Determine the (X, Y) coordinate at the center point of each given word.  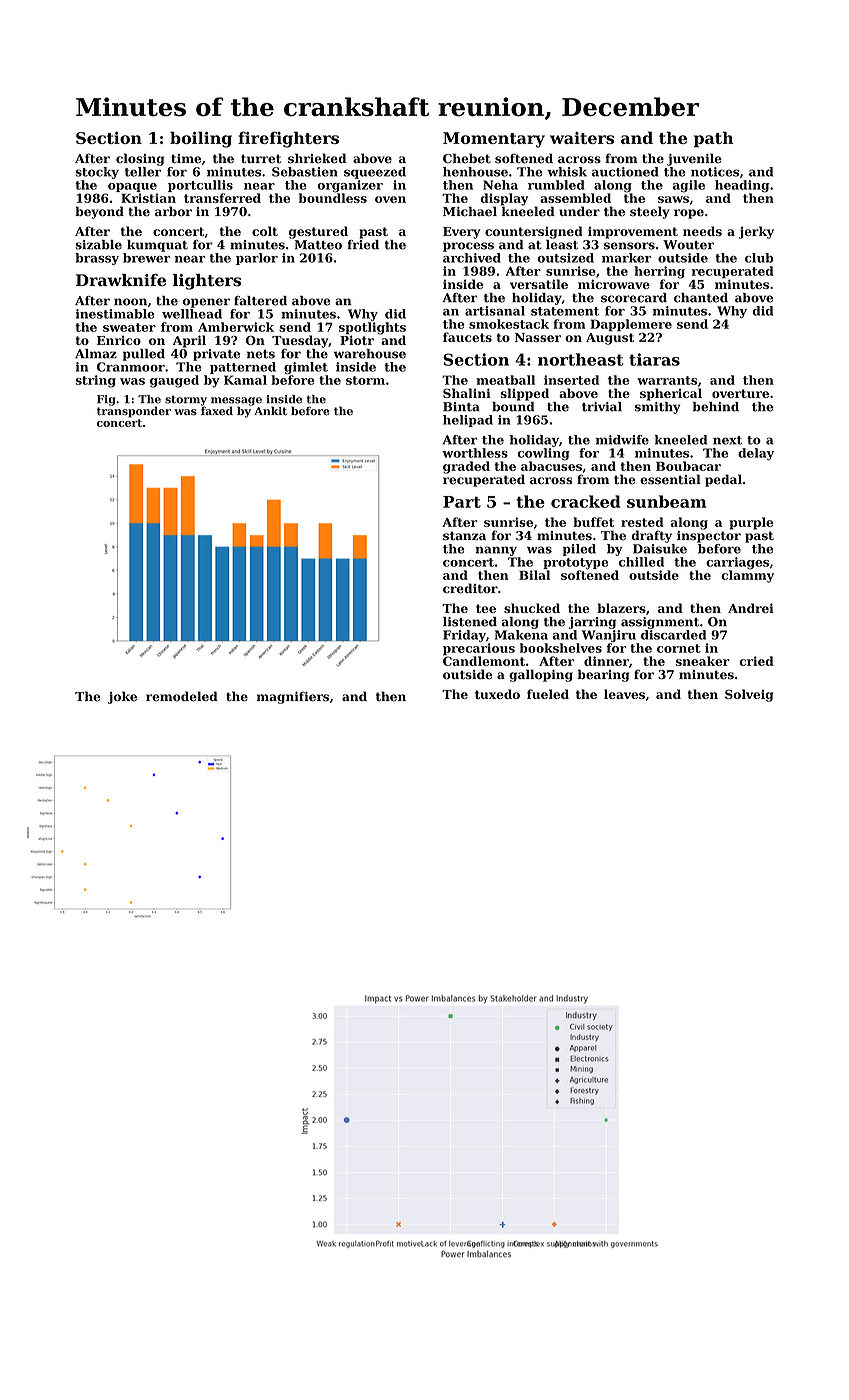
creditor (470, 588)
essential (670, 479)
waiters (582, 138)
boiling (201, 139)
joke (122, 697)
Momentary (494, 140)
